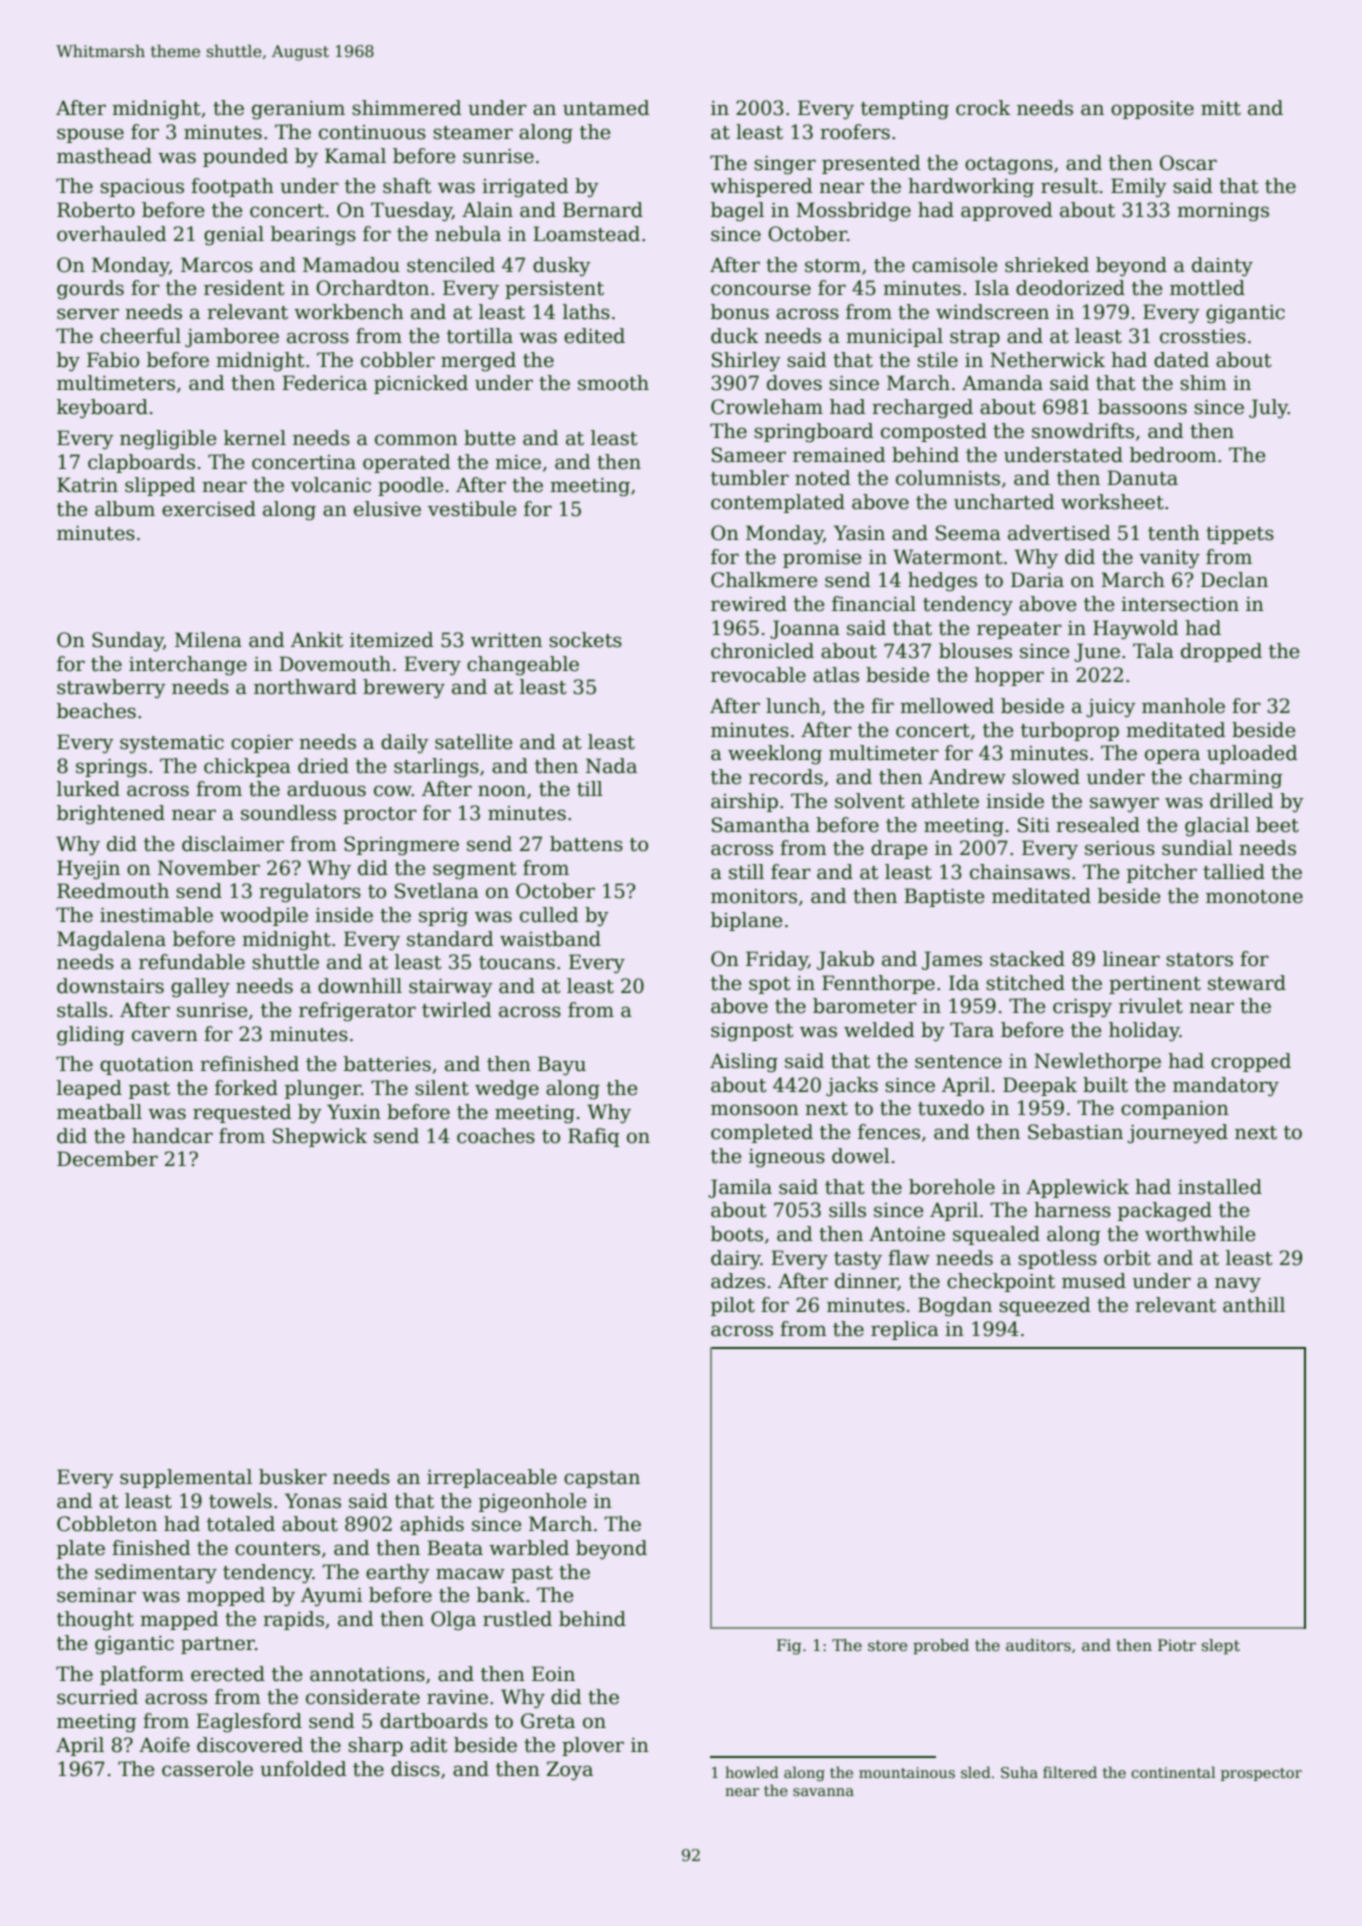 The height and width of the document is (1926, 1362). Describe the element at coordinates (1002, 383) in the document. I see `Amanda` at that location.
